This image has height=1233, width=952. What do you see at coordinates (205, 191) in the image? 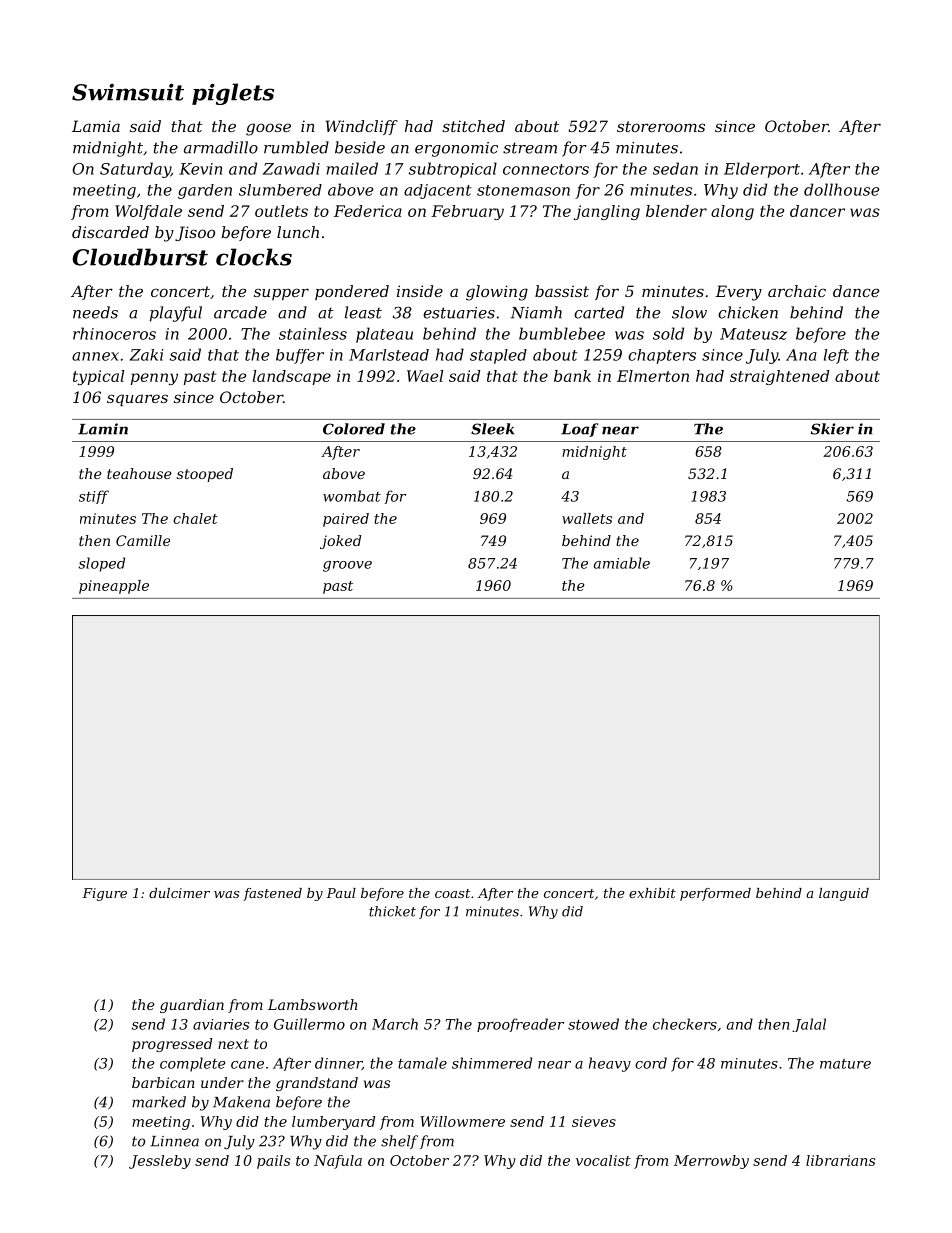
I see `garden` at bounding box center [205, 191].
